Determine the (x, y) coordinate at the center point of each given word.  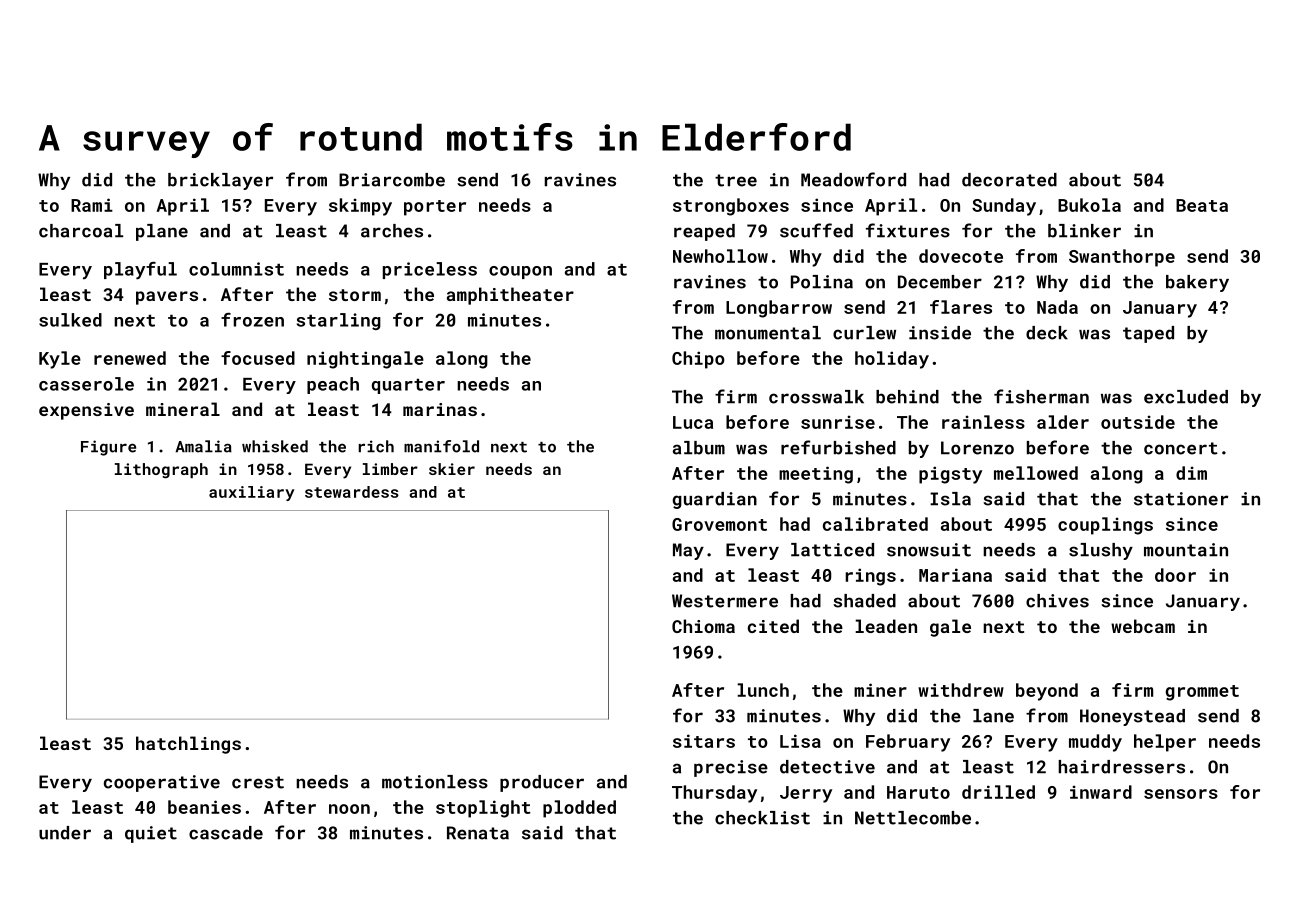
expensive (86, 411)
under (65, 833)
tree (736, 180)
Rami (92, 205)
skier (452, 469)
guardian (714, 500)
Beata (1202, 205)
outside (1138, 422)
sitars (704, 741)
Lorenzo (977, 448)
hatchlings (188, 745)
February (908, 743)
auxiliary (251, 493)
